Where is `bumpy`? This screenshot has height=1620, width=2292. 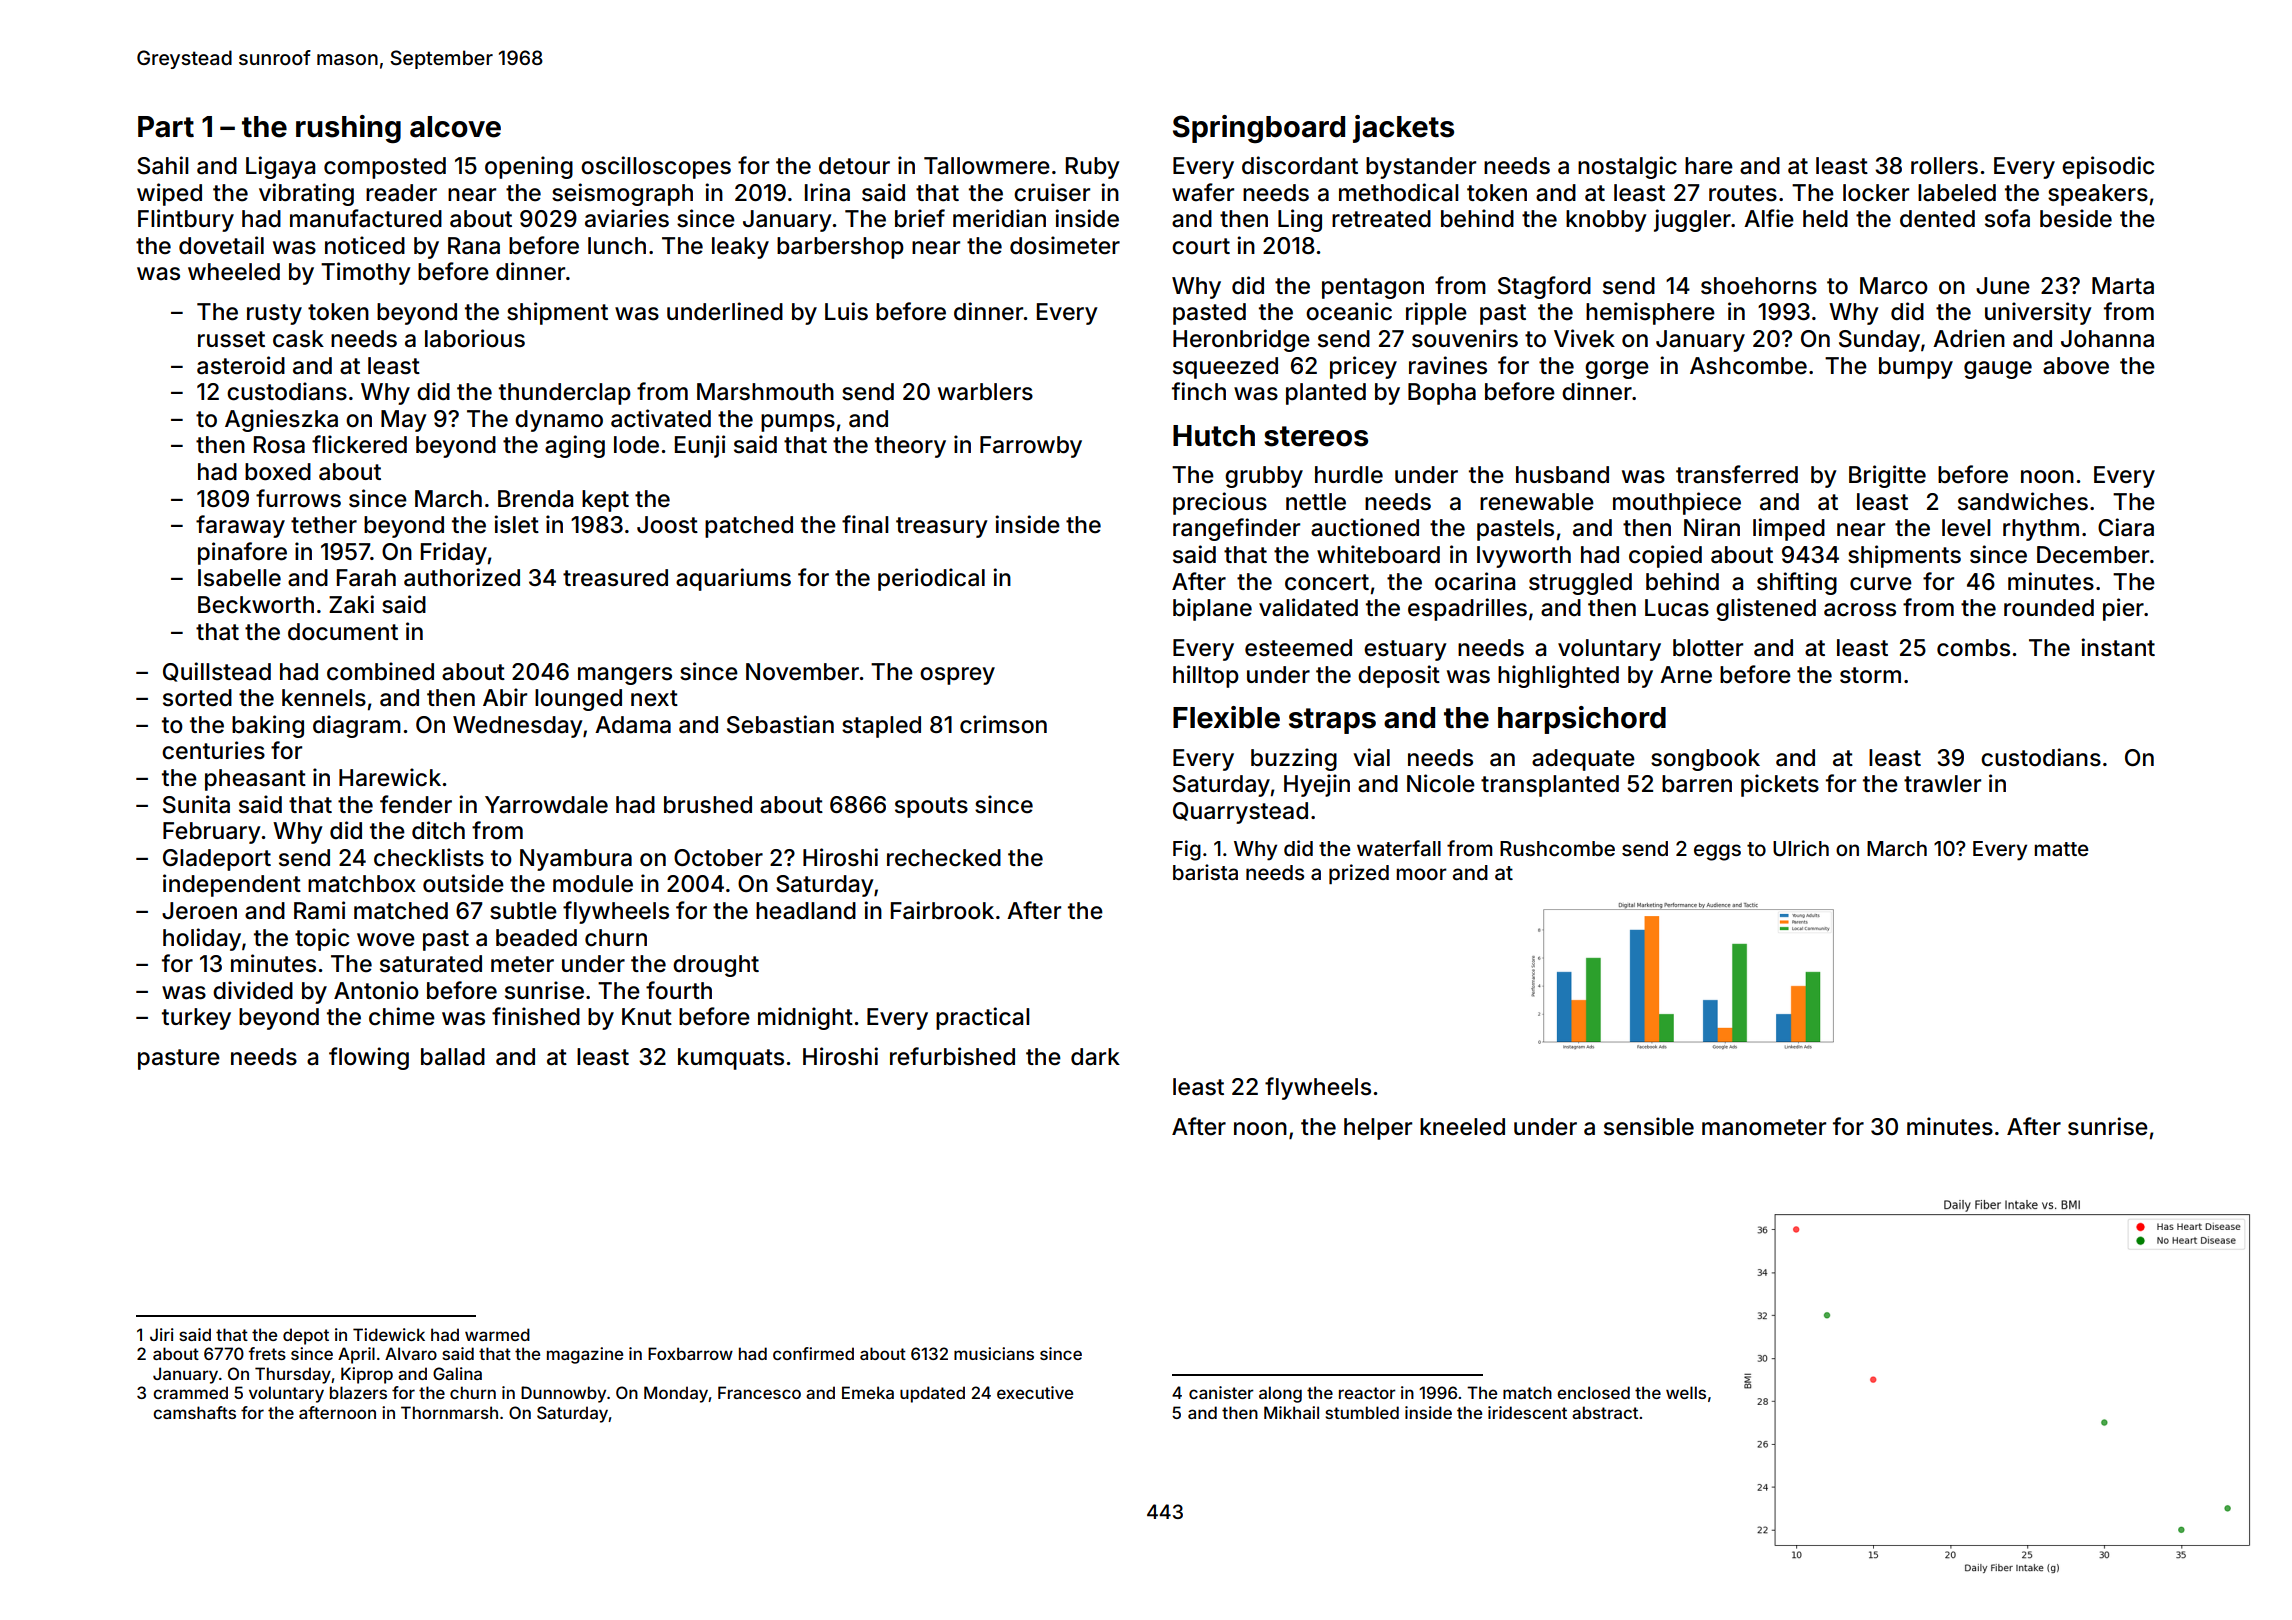
bumpy is located at coordinates (1916, 368).
